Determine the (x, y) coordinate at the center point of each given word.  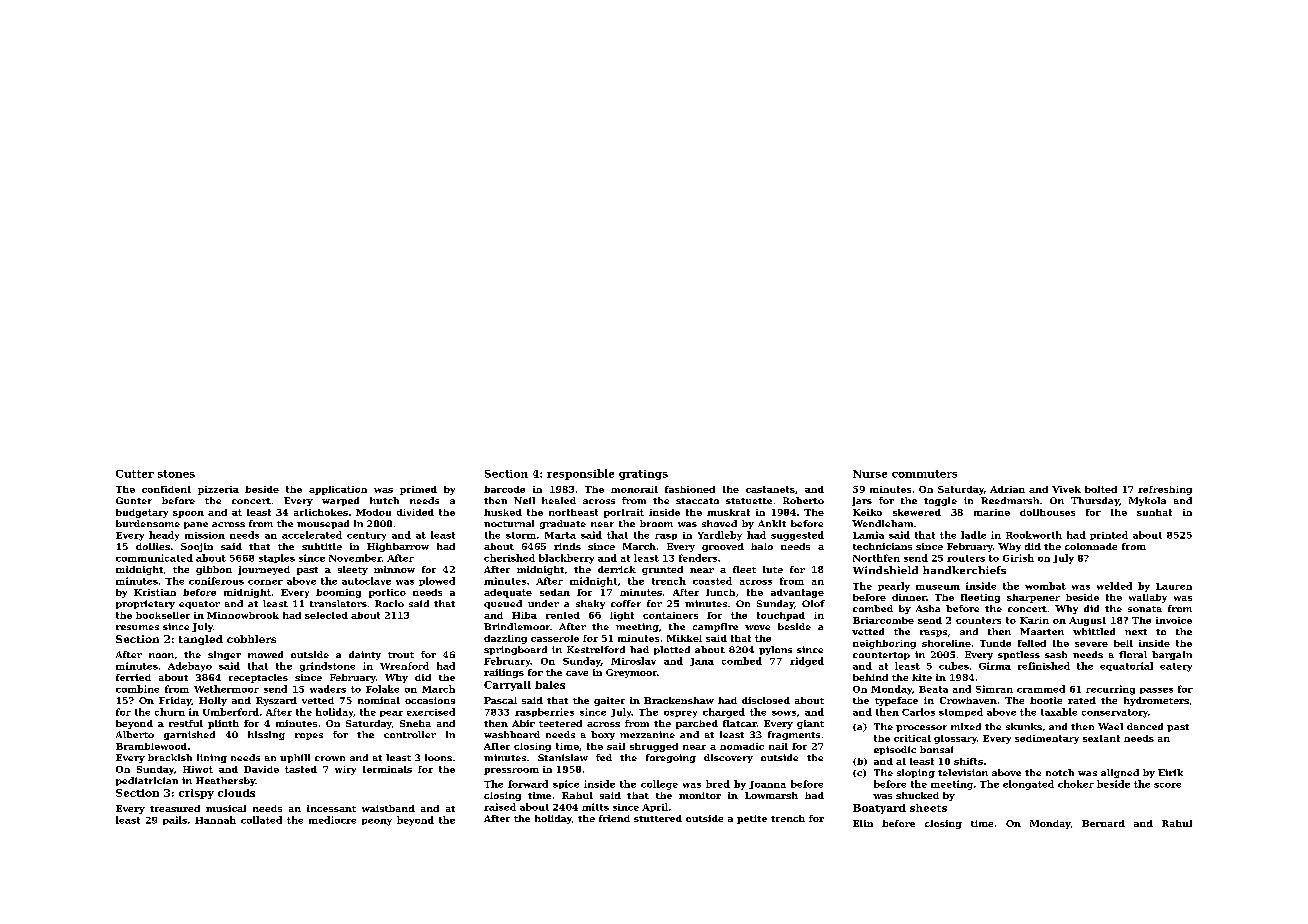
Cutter (135, 474)
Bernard (1103, 823)
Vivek (1066, 489)
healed (559, 500)
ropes (309, 736)
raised (500, 807)
